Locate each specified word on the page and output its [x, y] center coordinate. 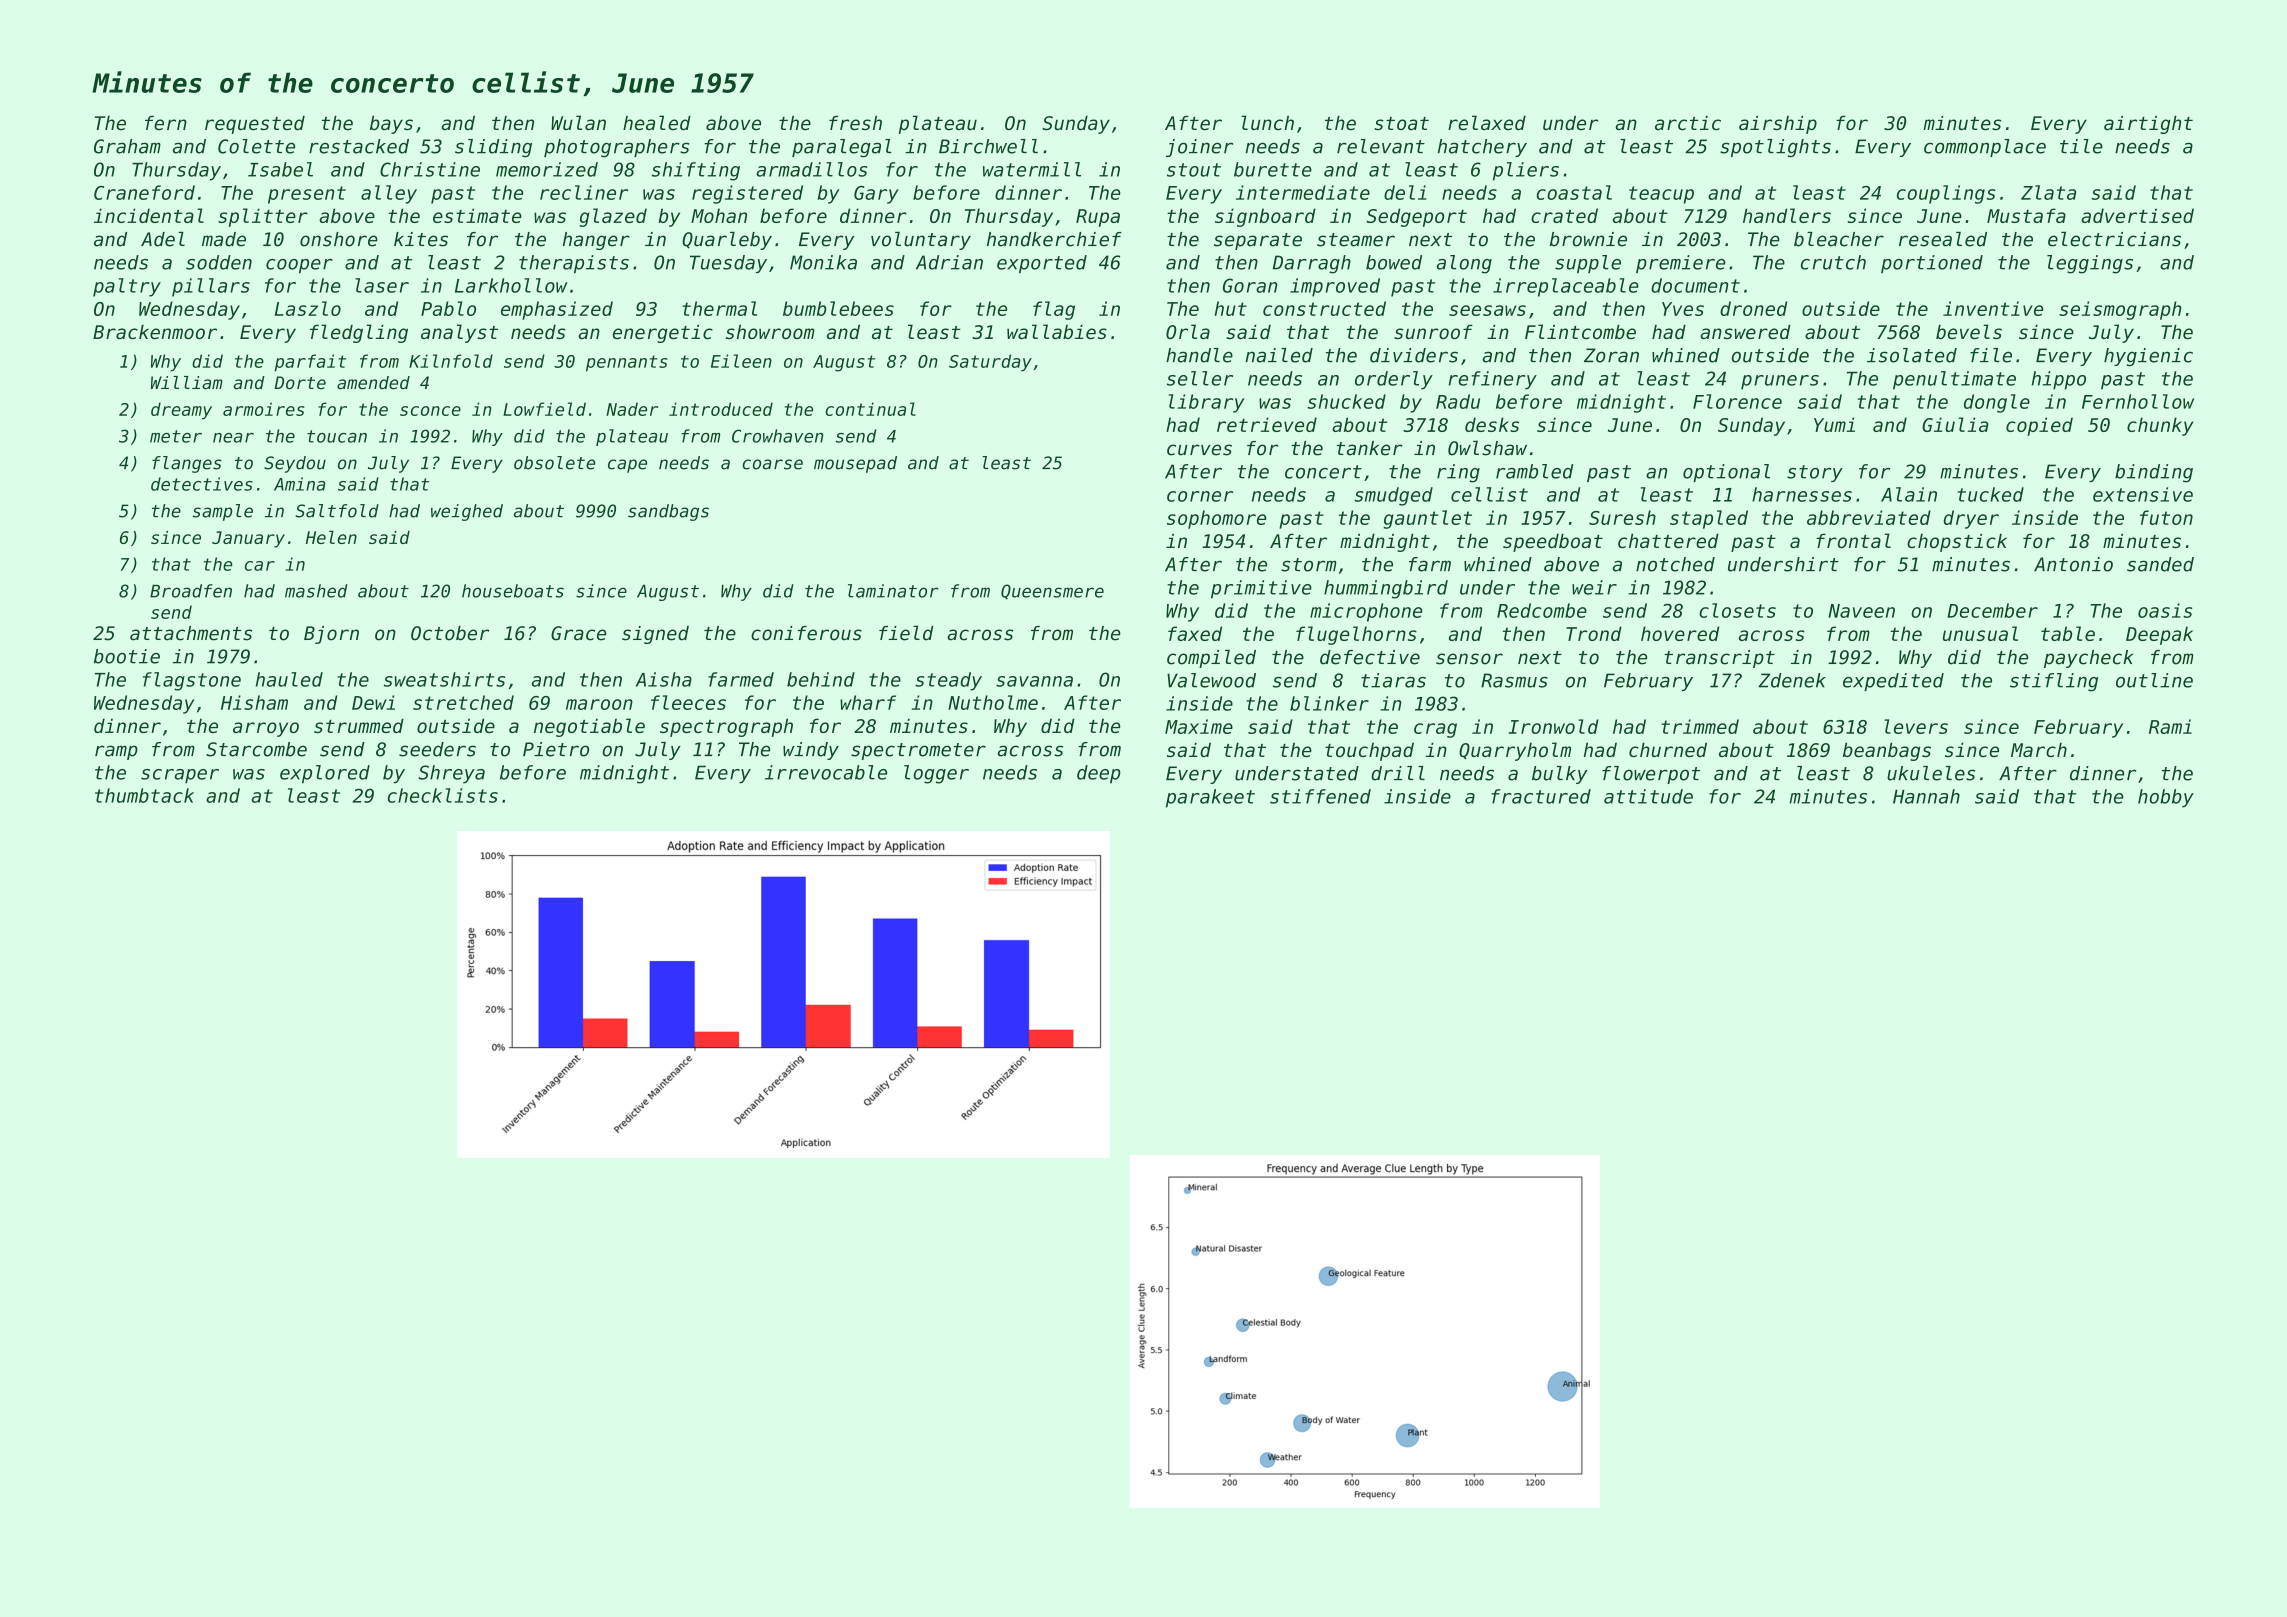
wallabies [1057, 331]
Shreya [451, 774]
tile [2081, 146]
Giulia [1955, 424]
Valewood [1211, 680]
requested [255, 125]
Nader [632, 409]
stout [1194, 170]
